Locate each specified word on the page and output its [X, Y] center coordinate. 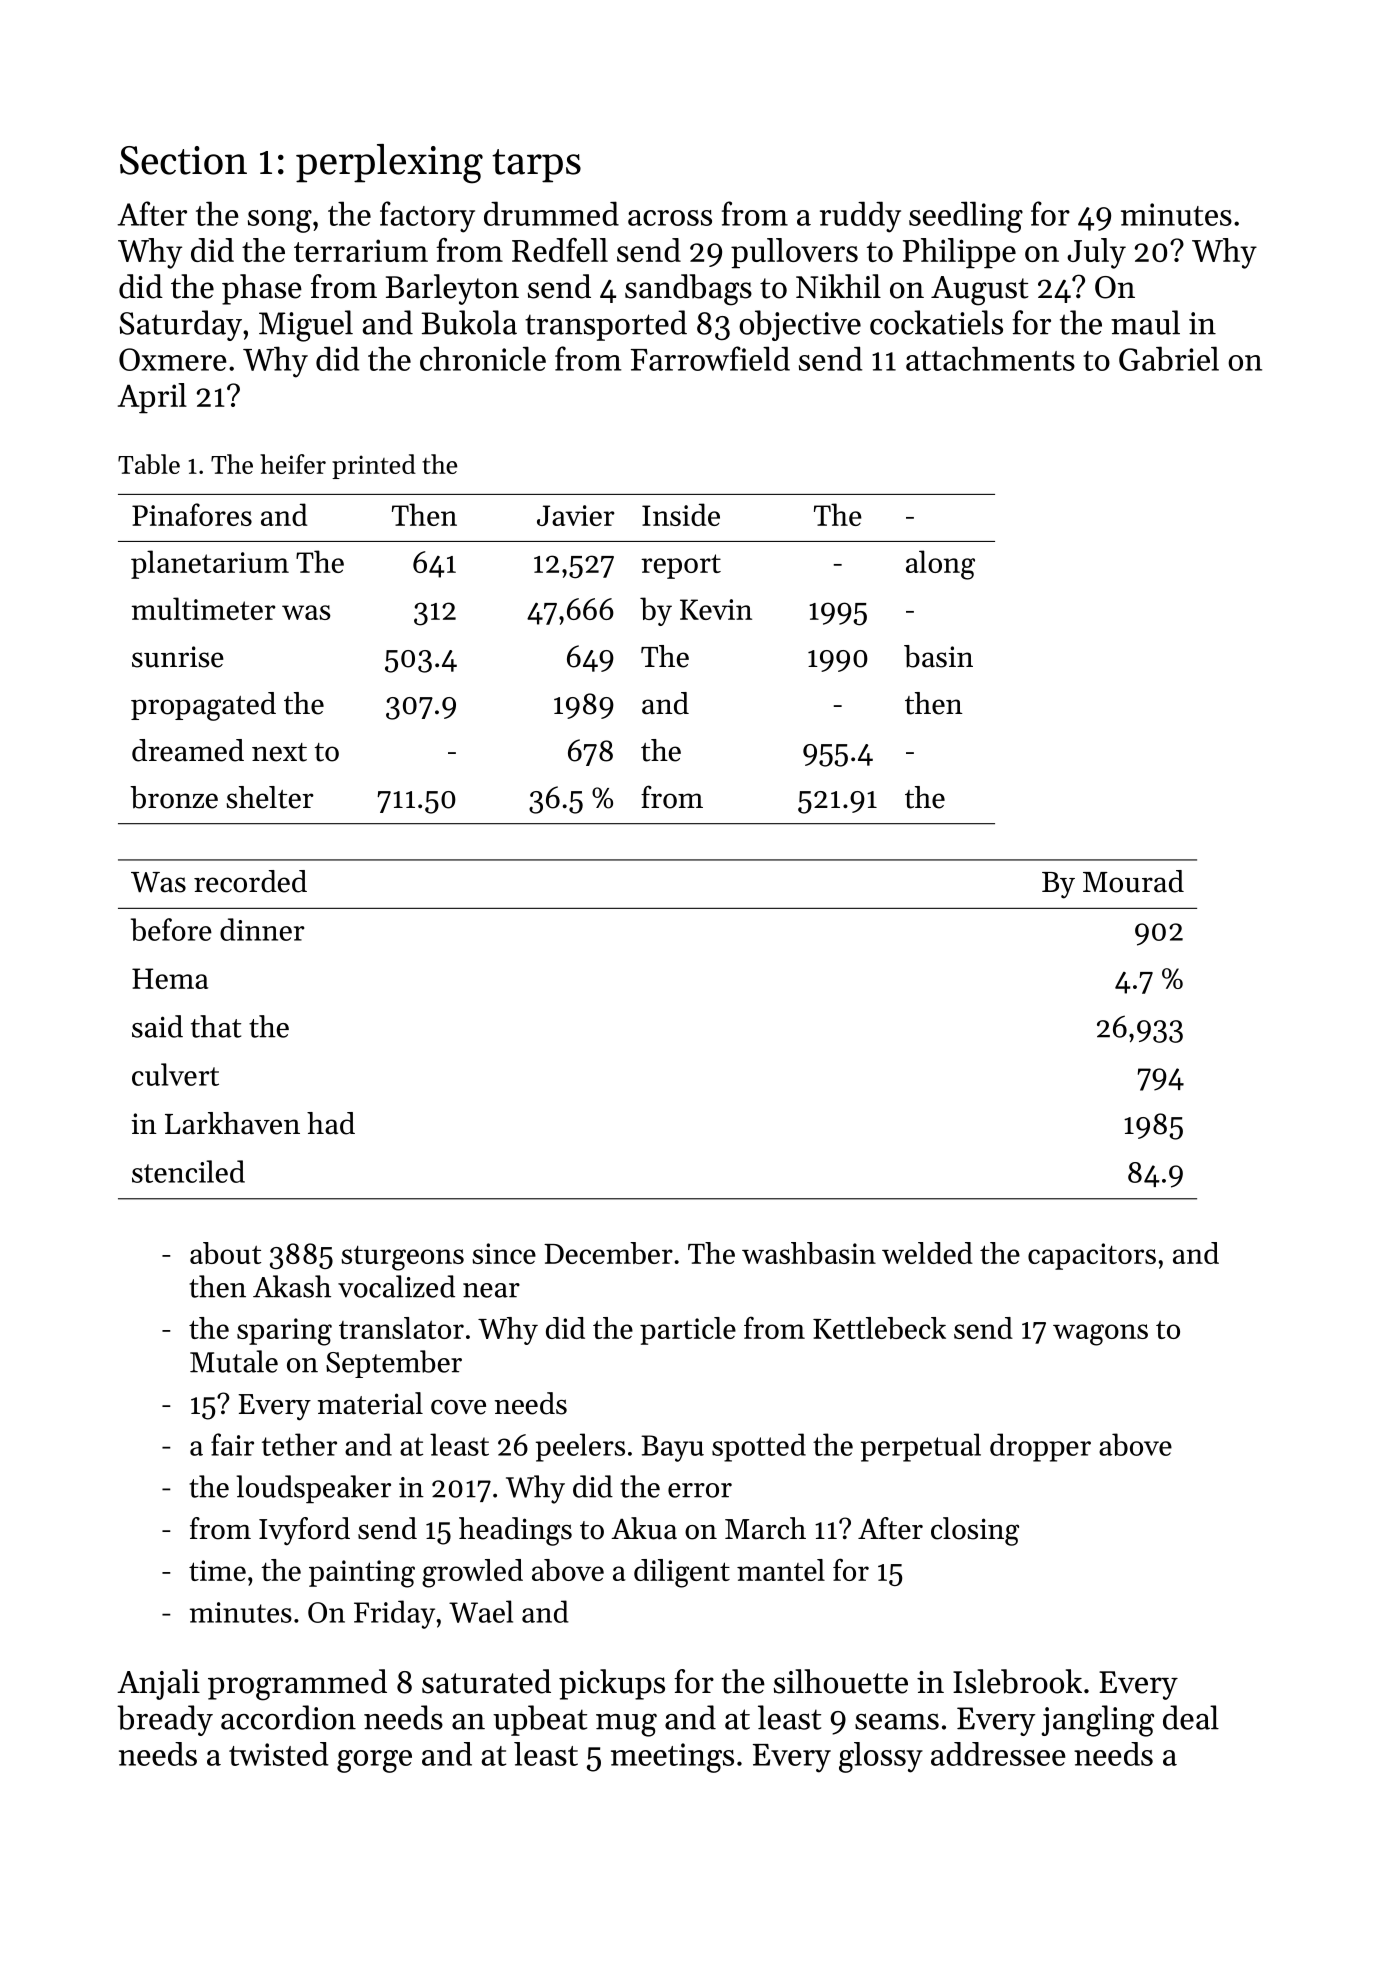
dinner [262, 929]
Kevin [716, 609]
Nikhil [838, 286]
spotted [759, 1447]
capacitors [1092, 1256]
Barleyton [452, 289]
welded [927, 1253]
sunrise [178, 657]
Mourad [1133, 881]
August [980, 291]
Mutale [234, 1361]
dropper [1040, 1447]
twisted [278, 1754]
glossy [881, 1757]
